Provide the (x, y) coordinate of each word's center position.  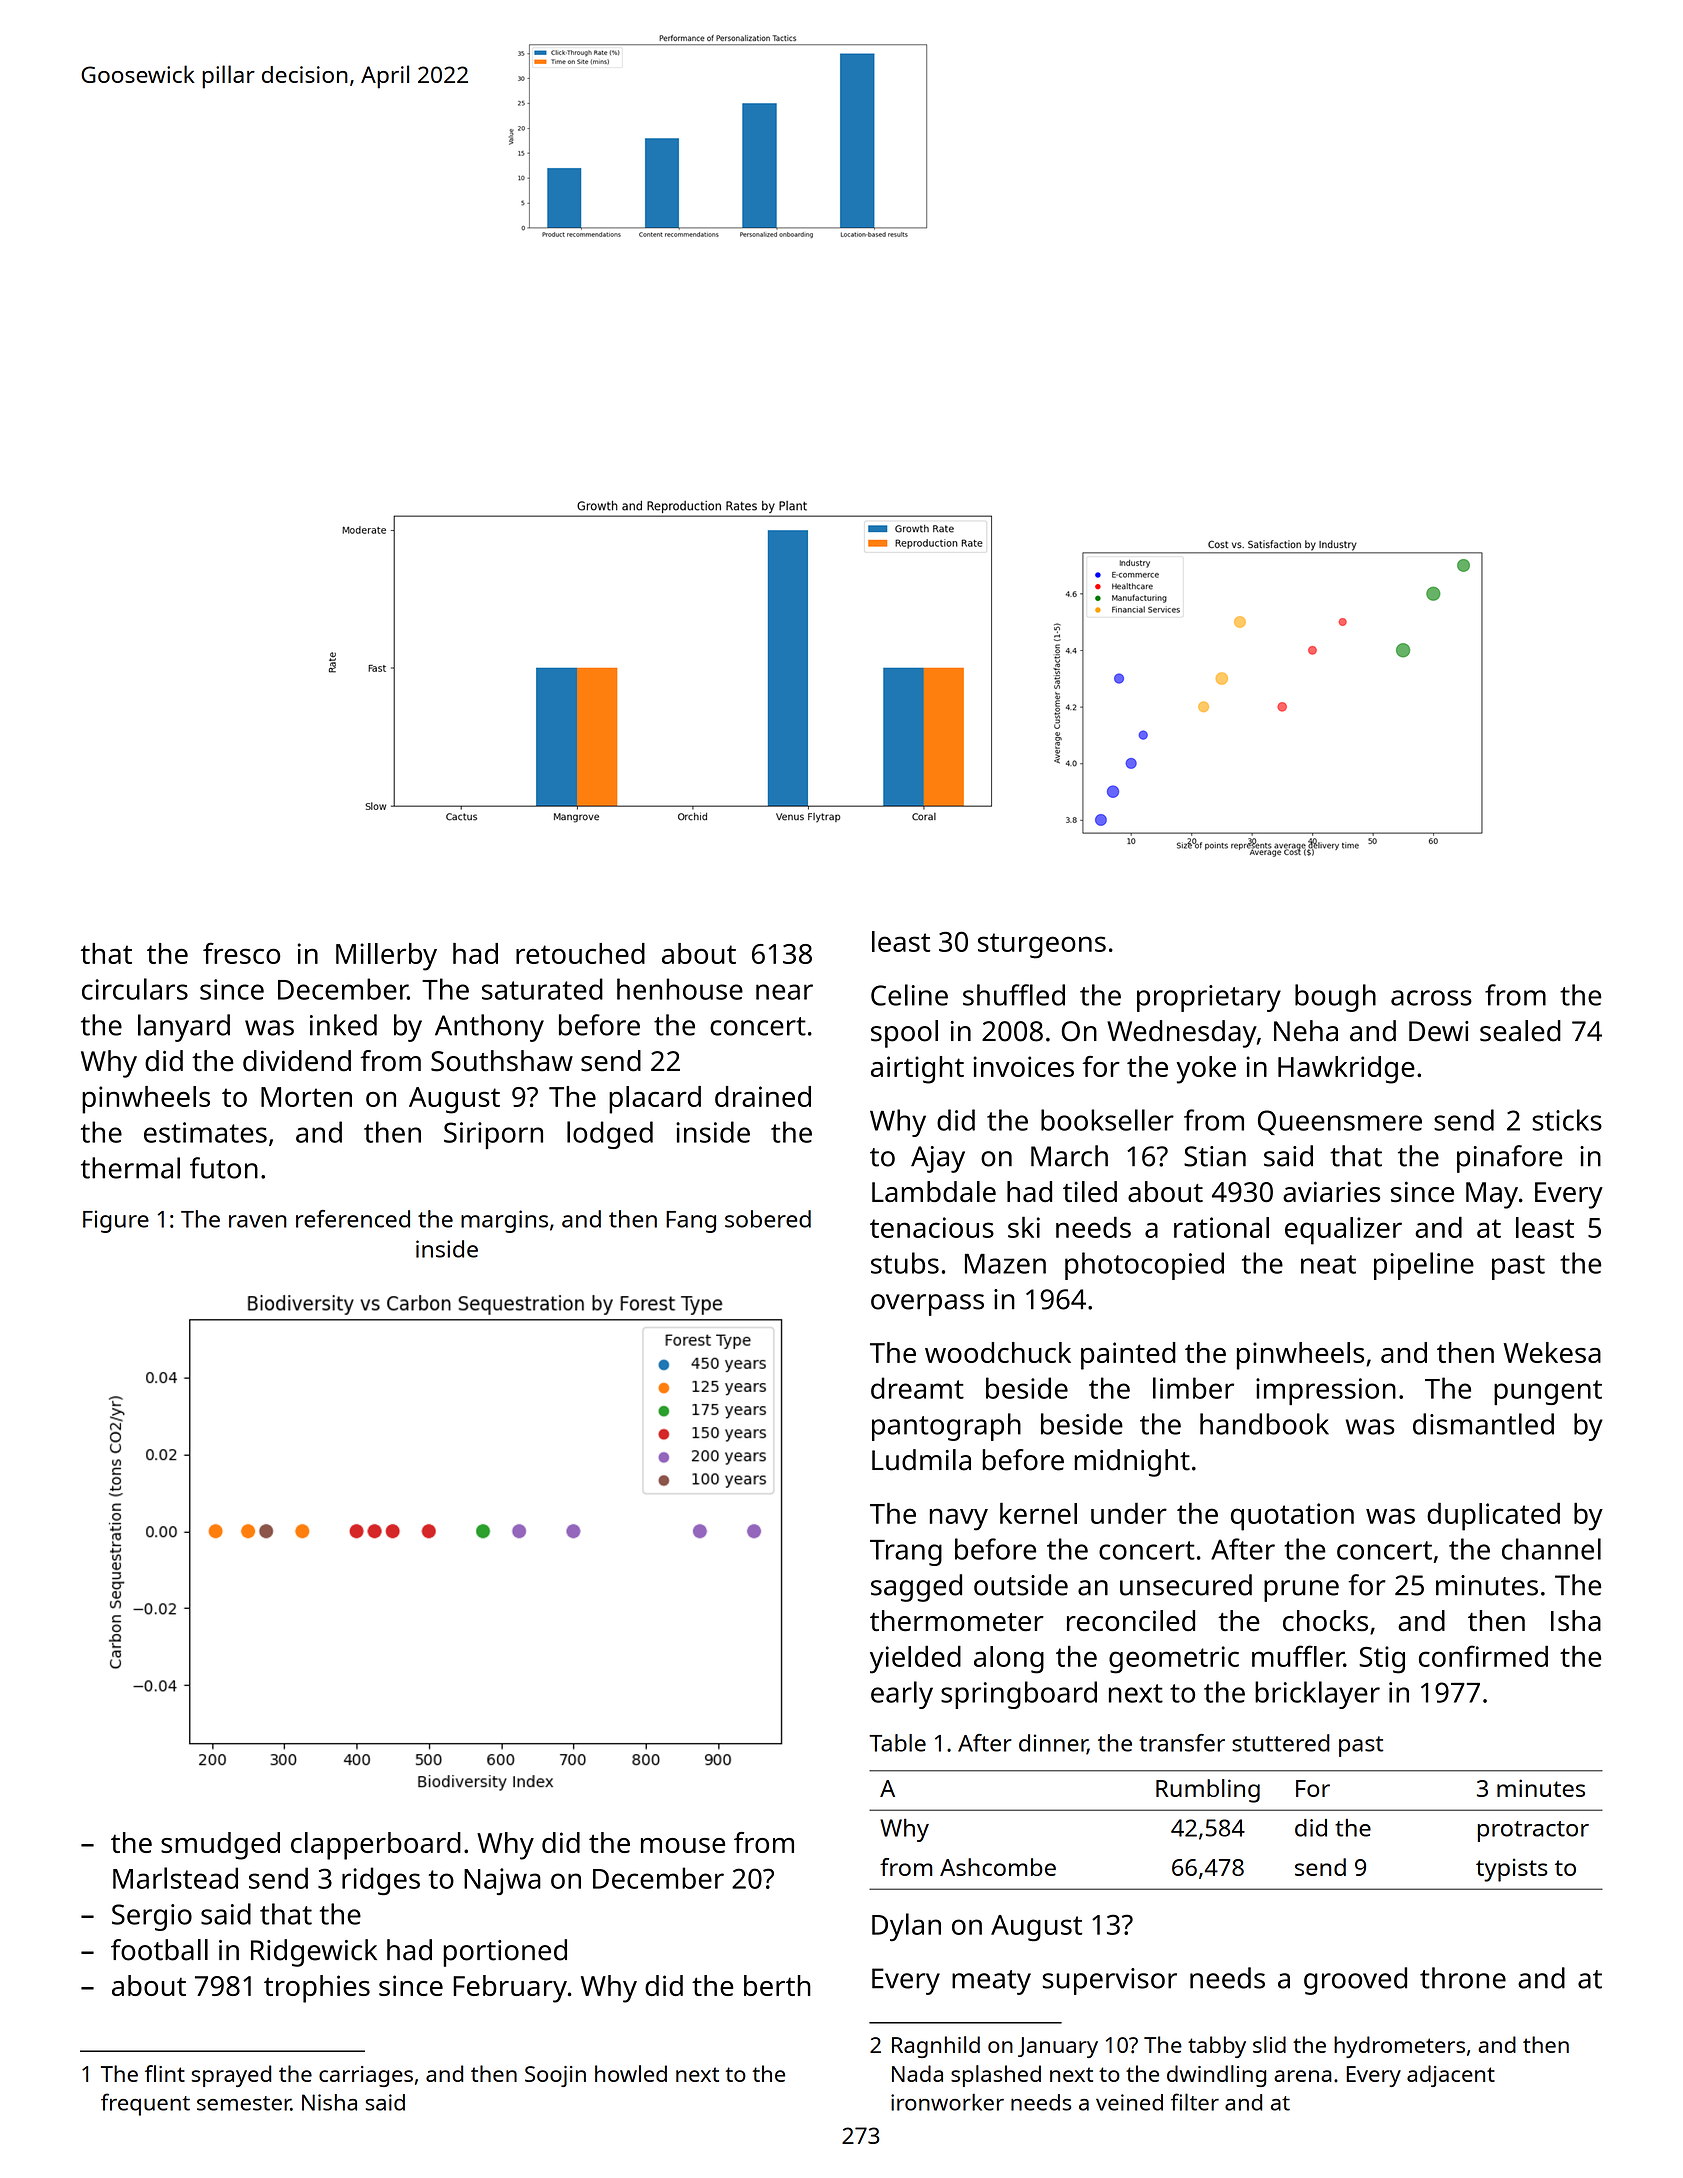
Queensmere (1340, 1122)
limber (1193, 1388)
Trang (906, 1553)
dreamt (917, 1388)
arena (1303, 2076)
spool (904, 1034)
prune (1301, 1591)
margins (504, 1221)
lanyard (184, 1028)
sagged (916, 1588)
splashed (996, 2076)
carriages (366, 2076)
